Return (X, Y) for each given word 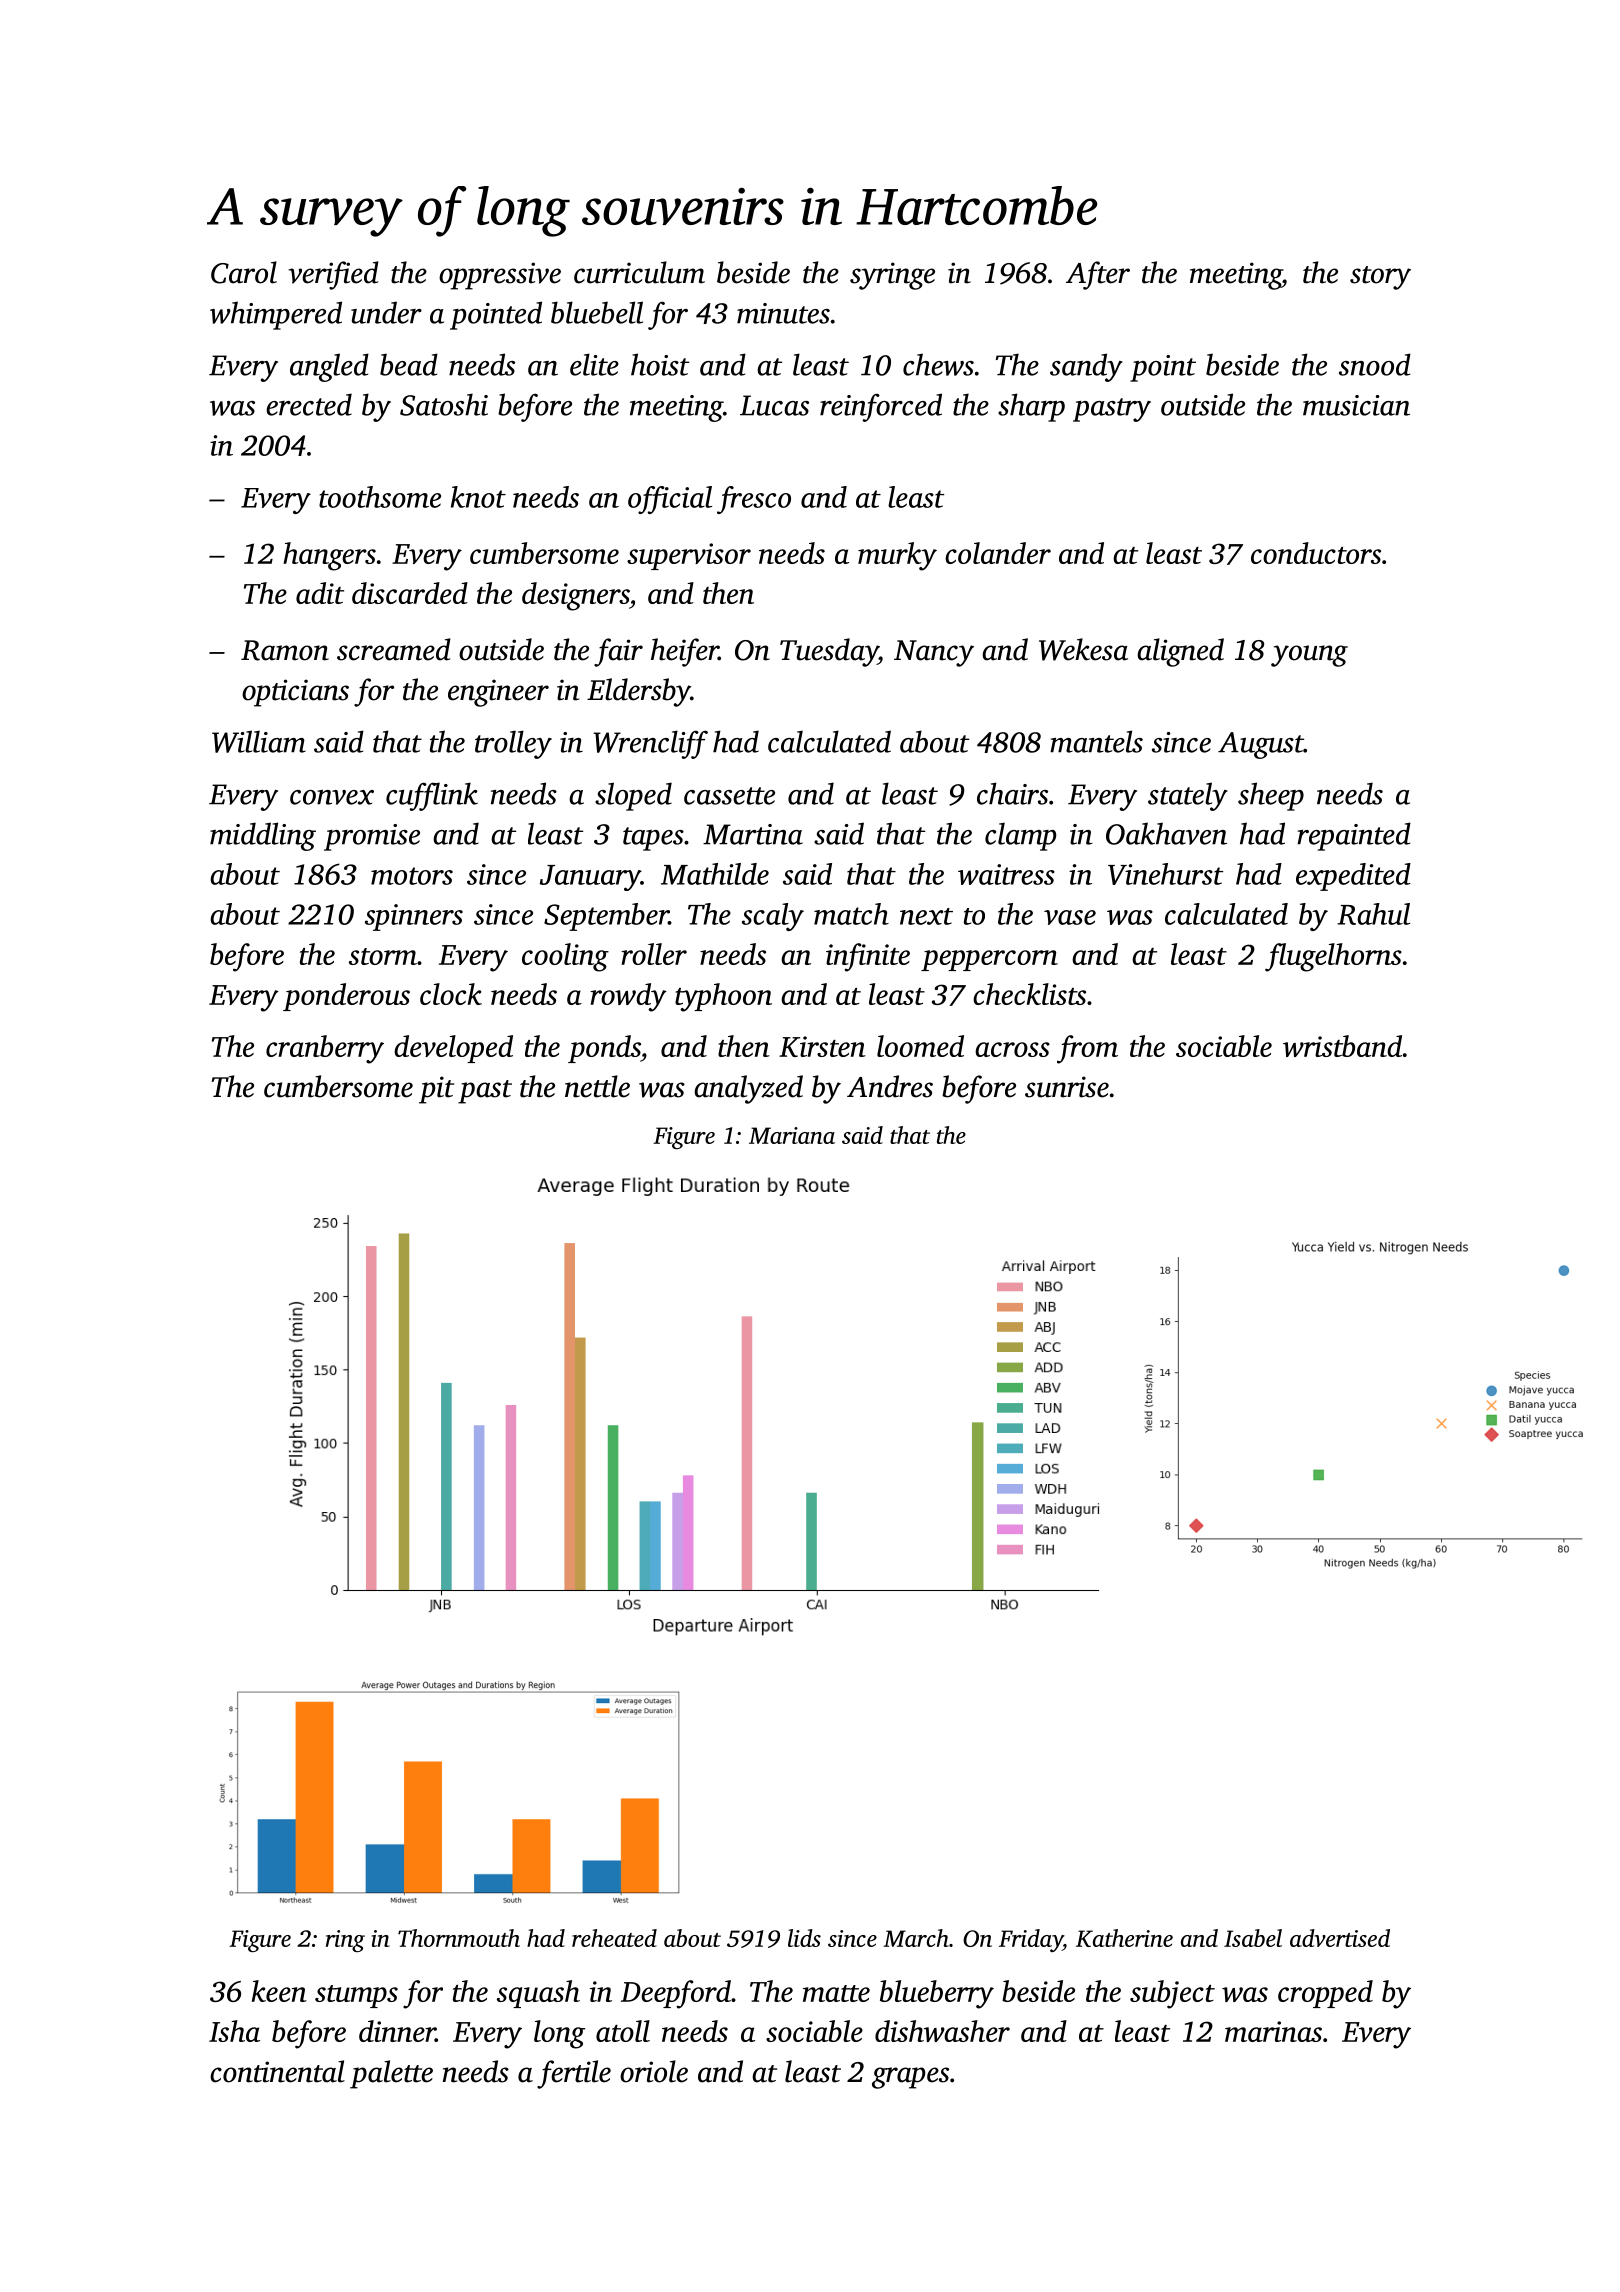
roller (654, 954)
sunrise (1067, 1087)
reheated (614, 1938)
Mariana (792, 1135)
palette (391, 2074)
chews (938, 364)
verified (334, 275)
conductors (1316, 553)
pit (436, 1090)
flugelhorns (1333, 957)
